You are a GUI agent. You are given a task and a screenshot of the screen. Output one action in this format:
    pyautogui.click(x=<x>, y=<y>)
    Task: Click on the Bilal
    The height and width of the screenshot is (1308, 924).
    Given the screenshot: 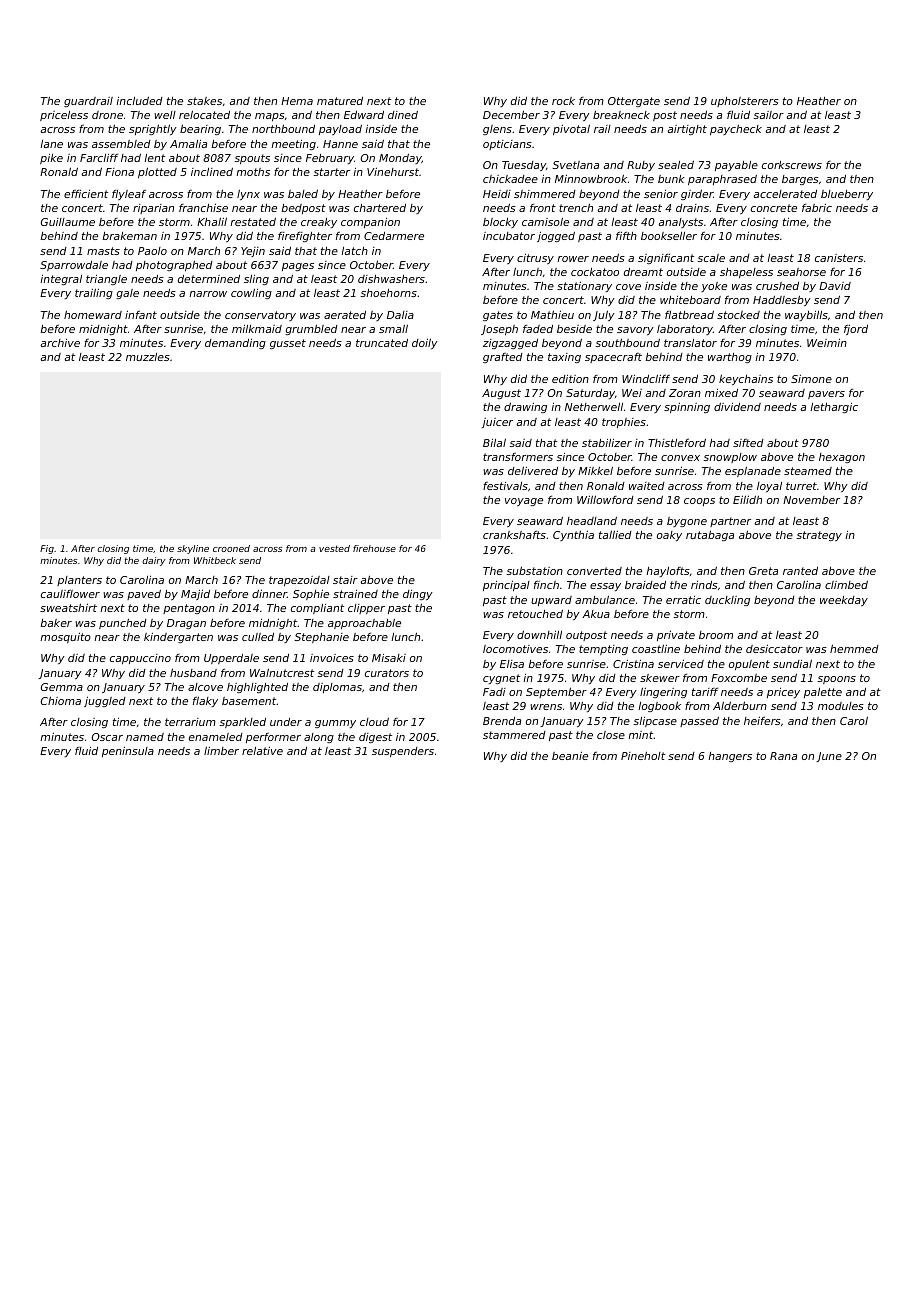 What is the action you would take?
    pyautogui.click(x=494, y=442)
